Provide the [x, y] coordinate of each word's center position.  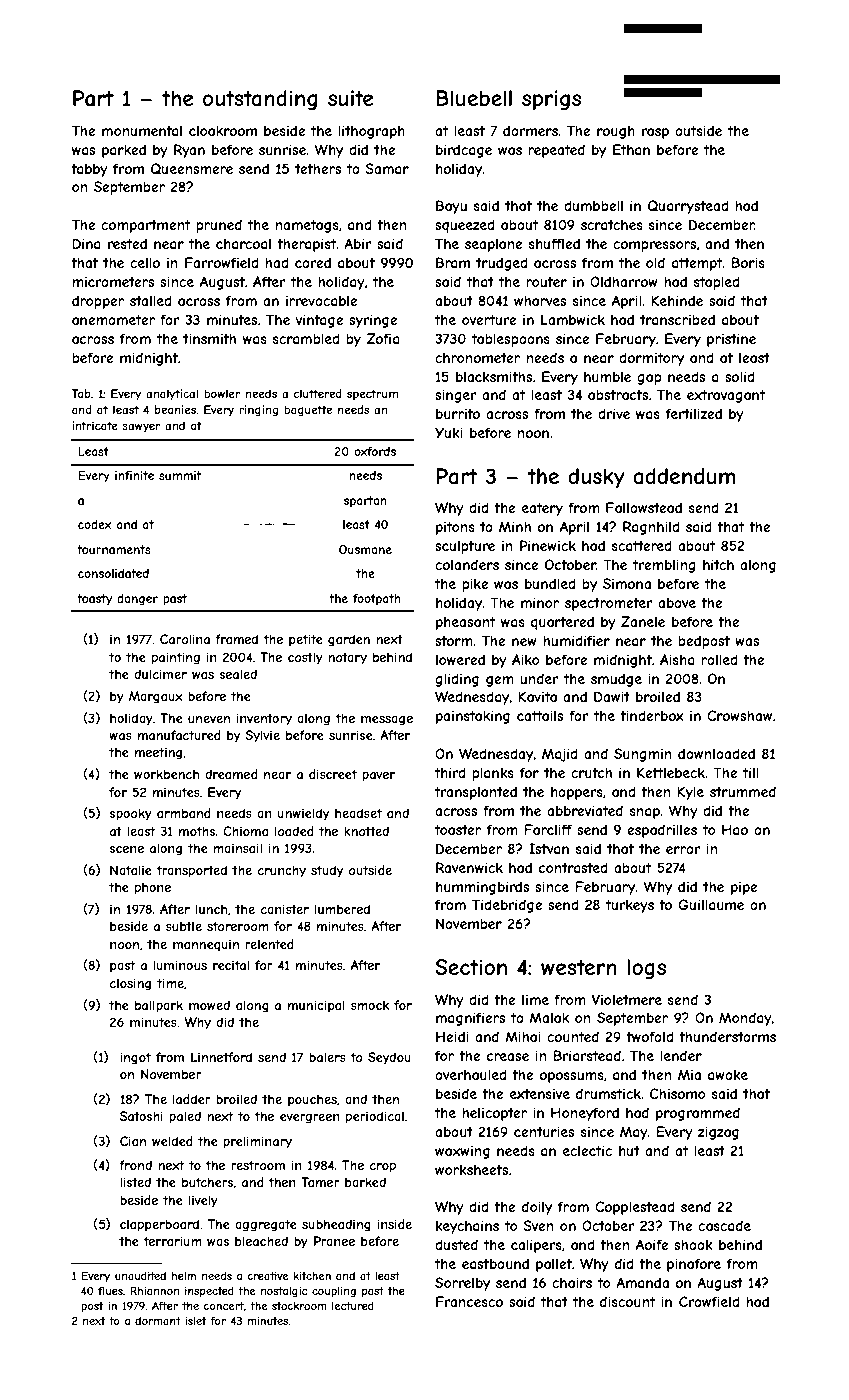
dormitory [651, 359]
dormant [158, 1321]
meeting [158, 753]
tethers [318, 168]
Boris [748, 262]
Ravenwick [469, 867]
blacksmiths [494, 376]
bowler [222, 393]
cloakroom [223, 130]
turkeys [630, 906]
